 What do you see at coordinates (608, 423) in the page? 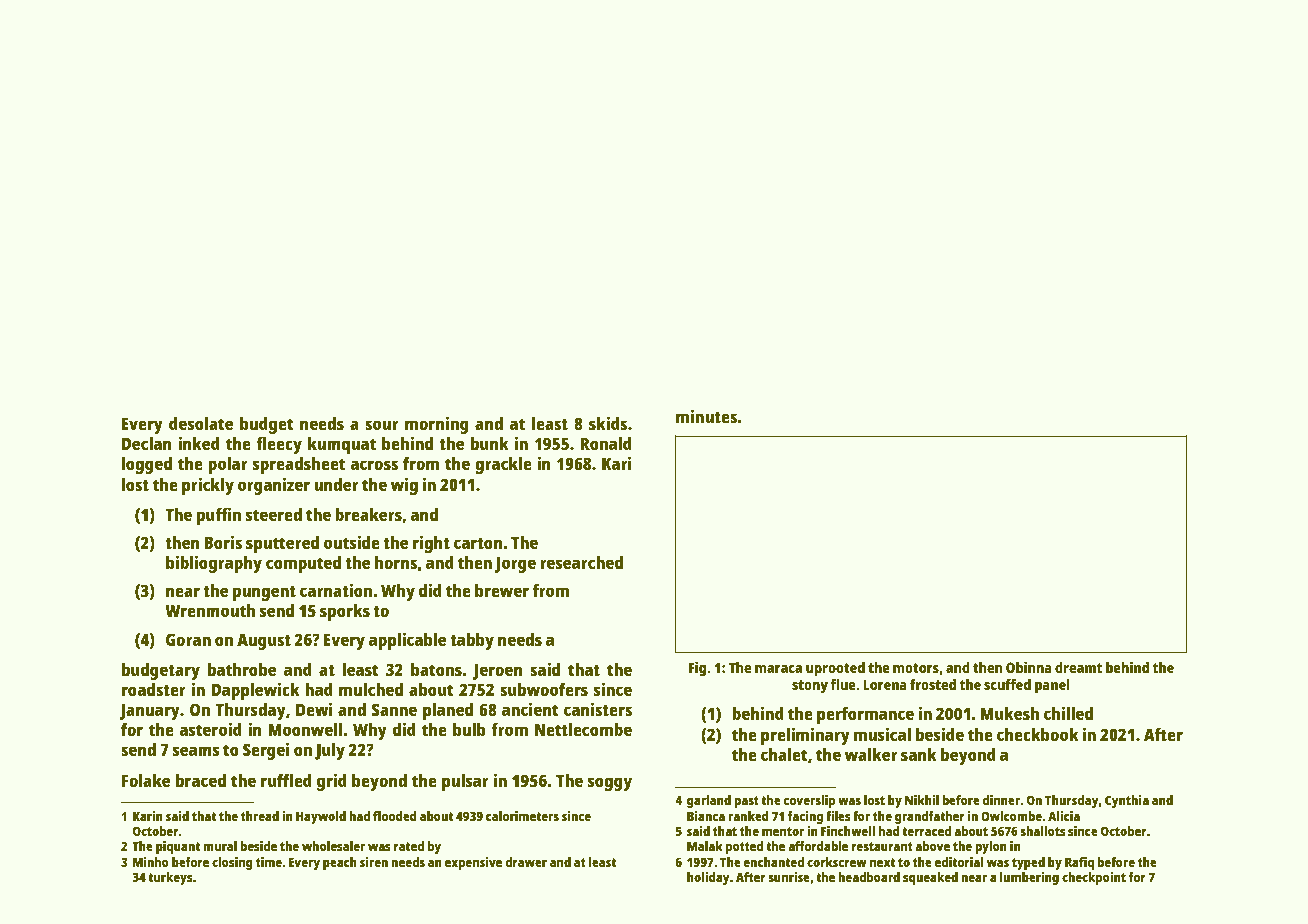
I see `skids` at bounding box center [608, 423].
